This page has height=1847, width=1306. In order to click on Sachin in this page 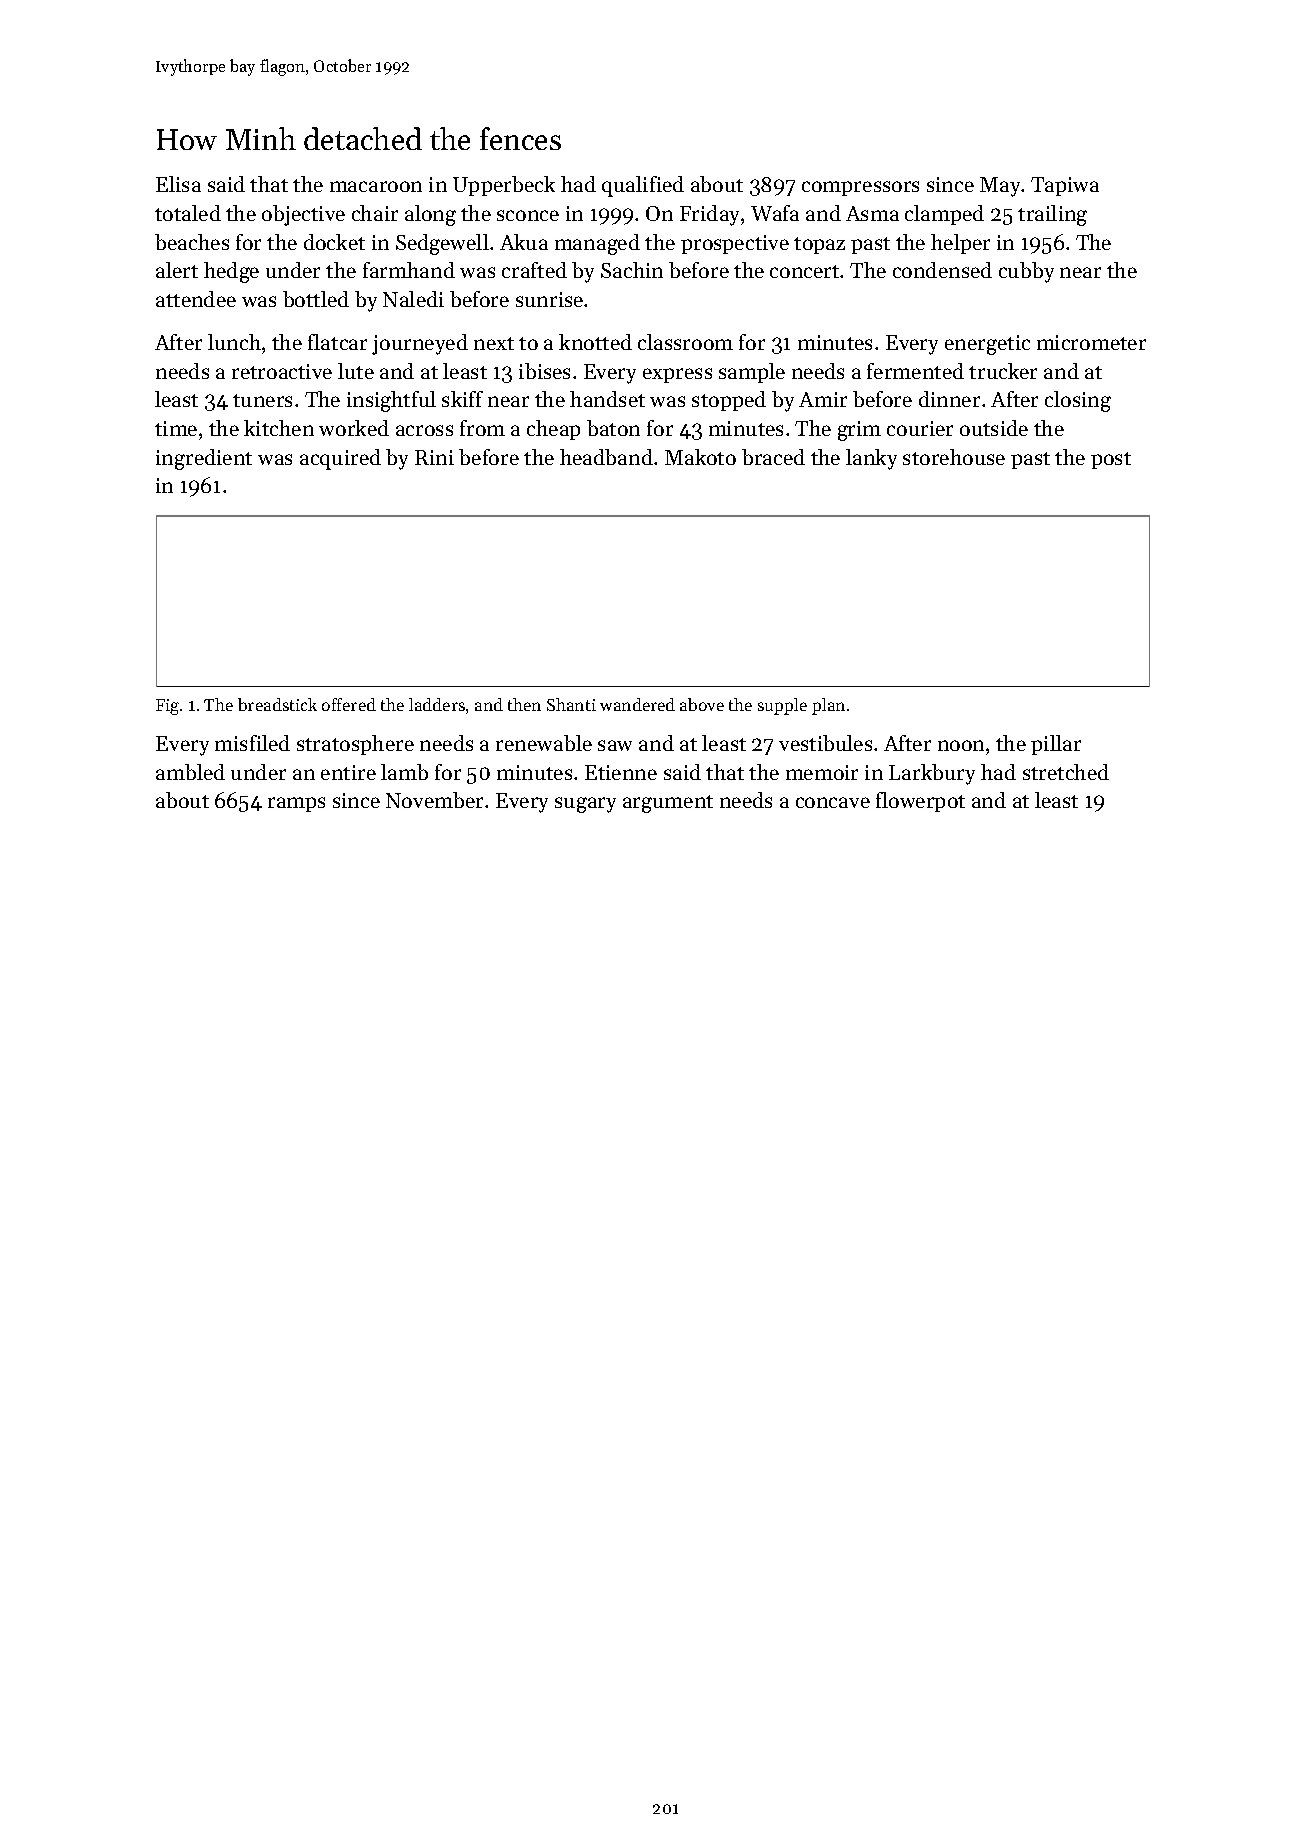, I will do `click(632, 270)`.
